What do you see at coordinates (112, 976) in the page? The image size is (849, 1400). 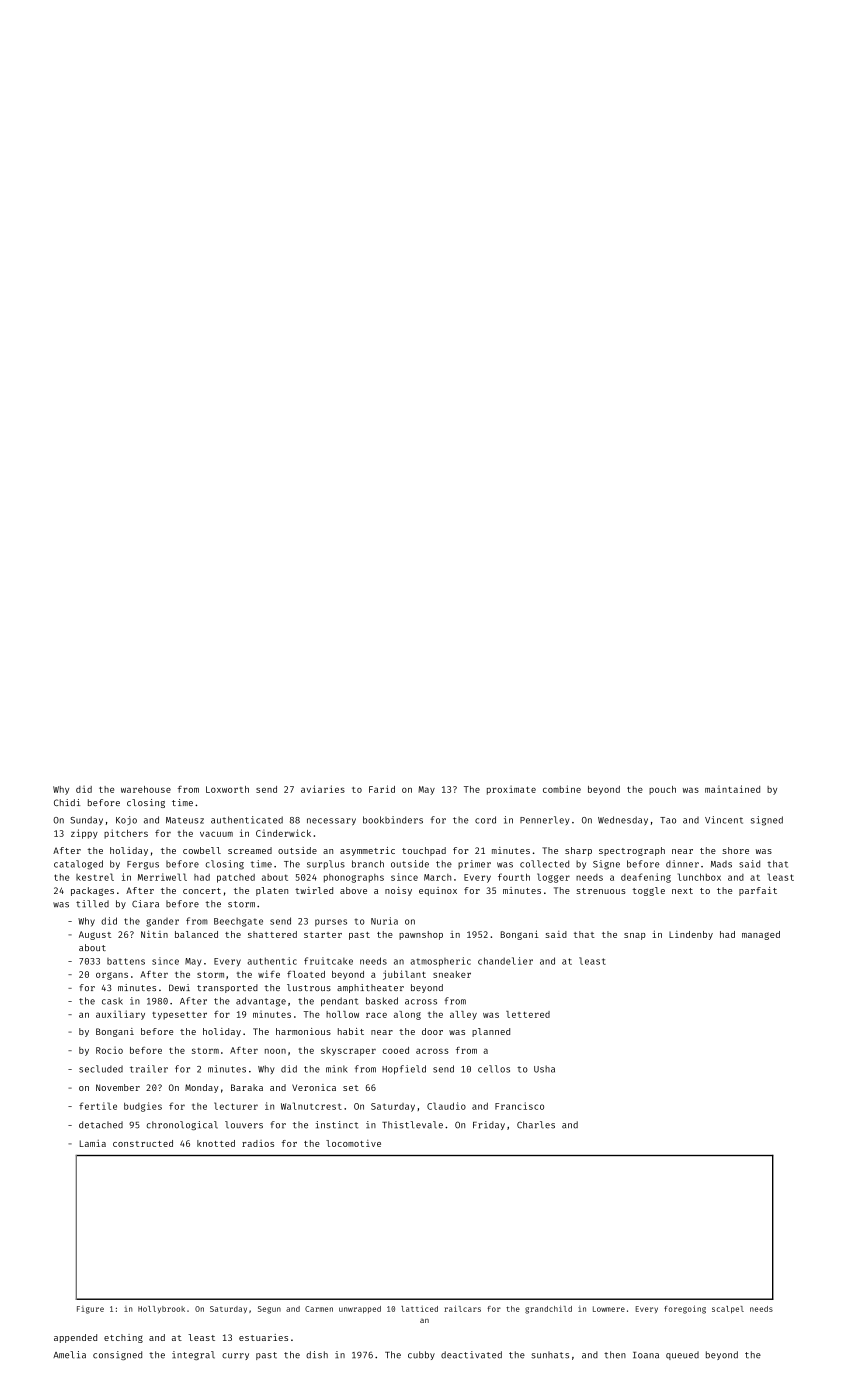 I see `organs` at bounding box center [112, 976].
